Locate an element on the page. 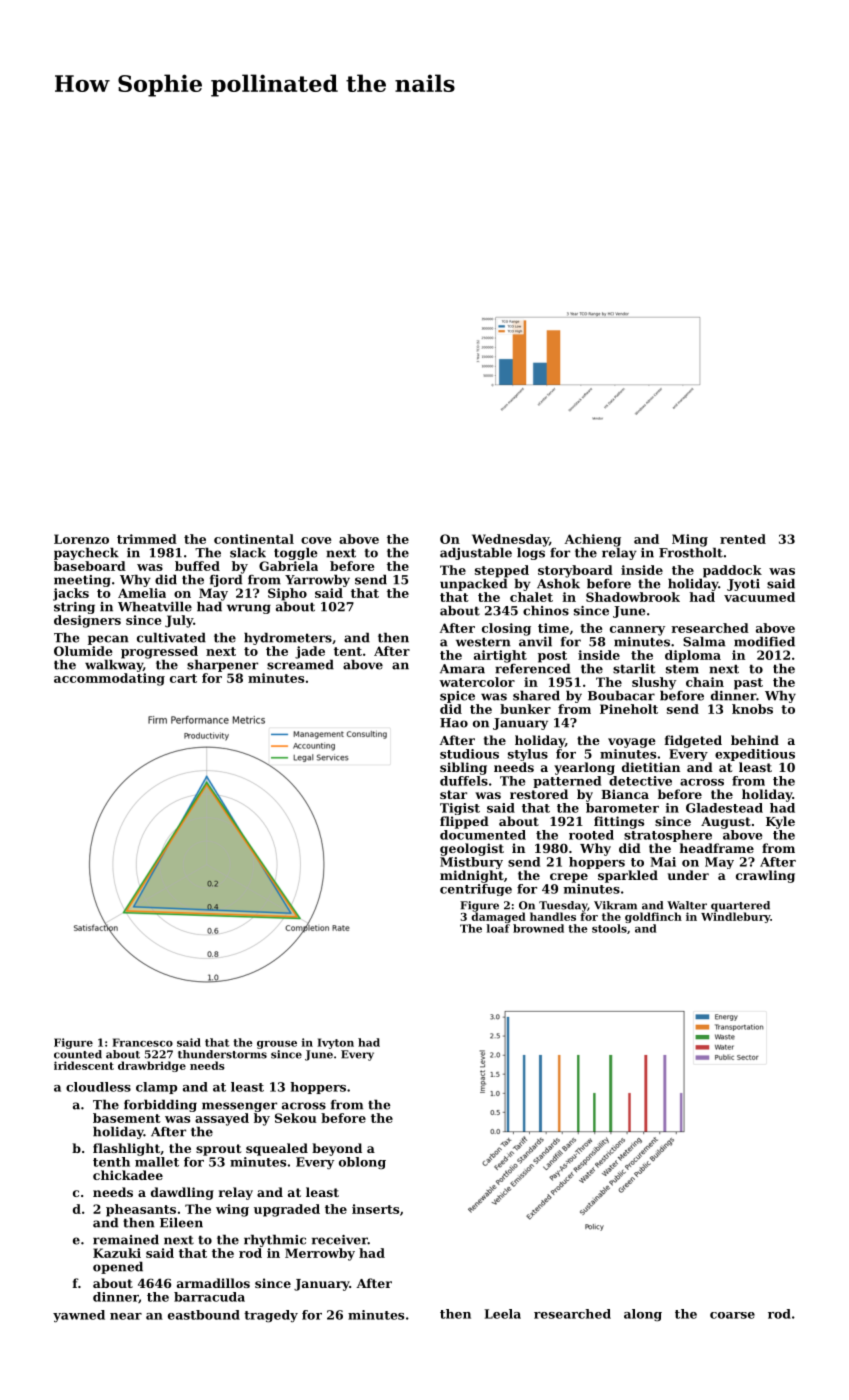  Eileen is located at coordinates (181, 1222).
